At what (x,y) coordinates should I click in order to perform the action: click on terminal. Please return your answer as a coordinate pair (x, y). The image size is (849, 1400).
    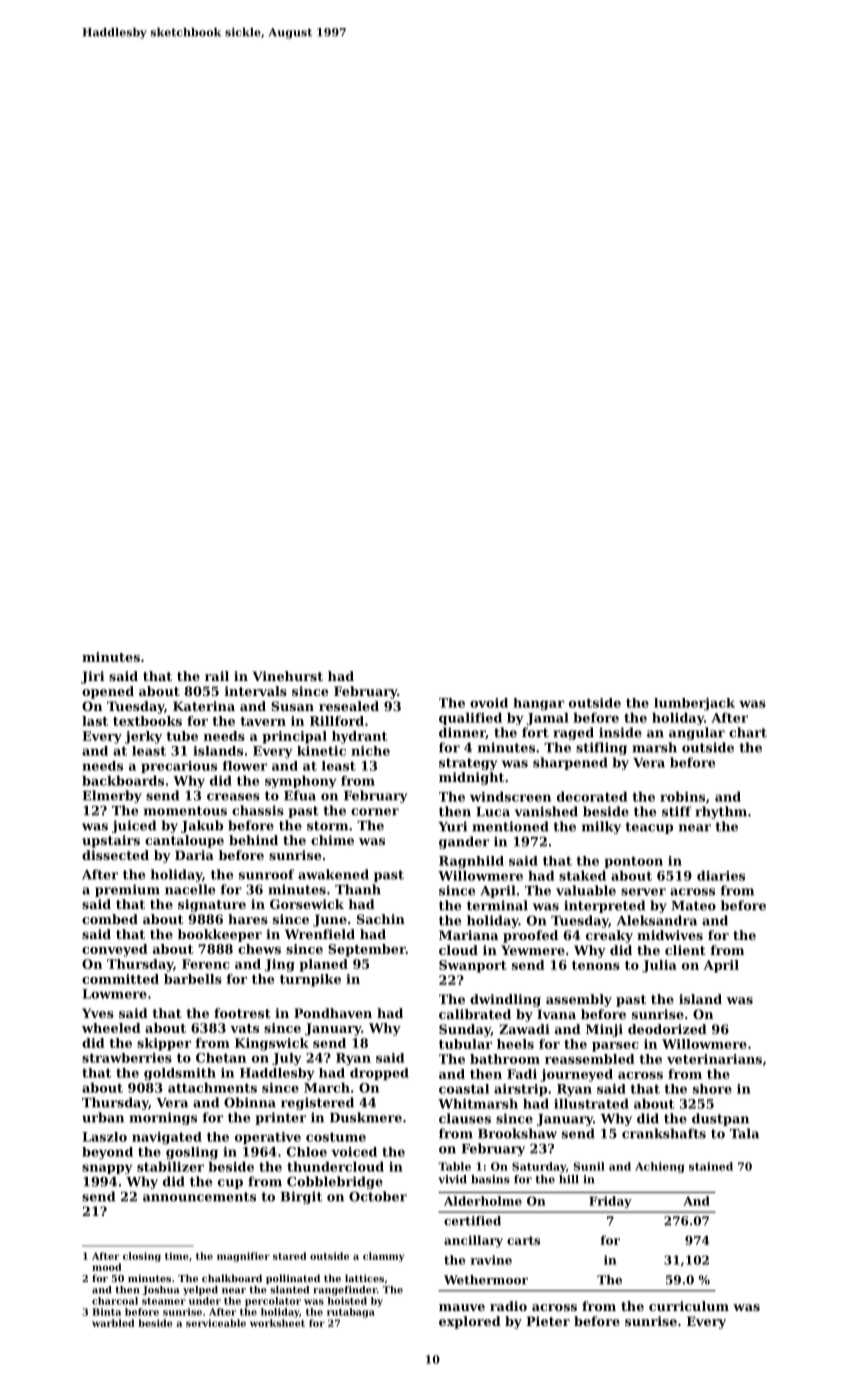
    Looking at the image, I should click on (497, 905).
